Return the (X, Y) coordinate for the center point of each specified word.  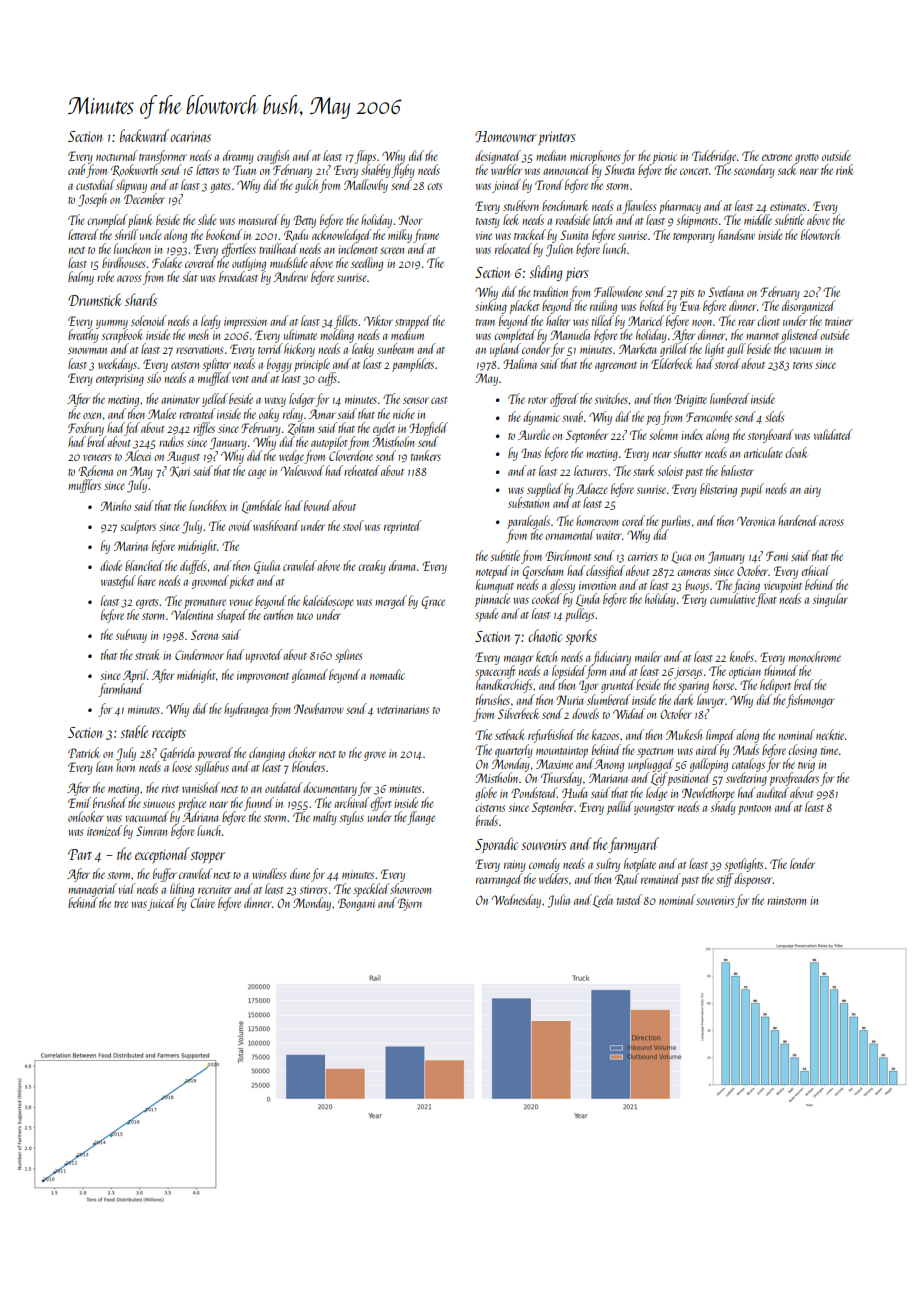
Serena (204, 635)
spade (487, 615)
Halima (520, 363)
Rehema (95, 471)
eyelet (384, 429)
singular (830, 600)
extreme (777, 157)
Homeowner (506, 136)
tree (121, 904)
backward (144, 135)
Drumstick (95, 299)
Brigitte (690, 400)
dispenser (754, 880)
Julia (558, 901)
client (768, 320)
